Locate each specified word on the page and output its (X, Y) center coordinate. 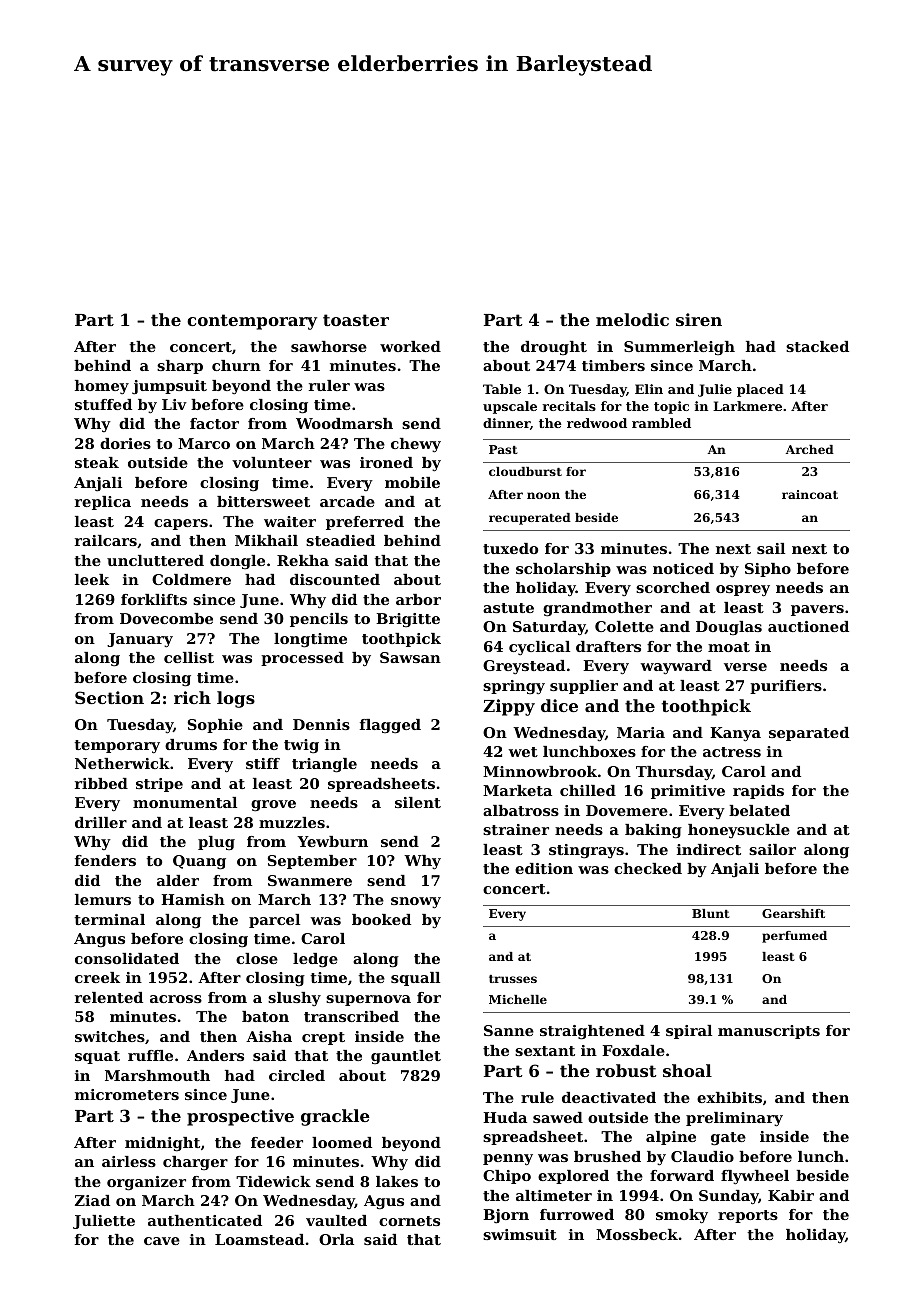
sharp (180, 367)
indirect (709, 849)
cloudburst (525, 471)
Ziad (92, 1200)
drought (554, 348)
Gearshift (793, 913)
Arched (810, 449)
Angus (99, 940)
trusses (513, 979)
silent (418, 802)
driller (101, 822)
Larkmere (747, 406)
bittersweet (263, 501)
